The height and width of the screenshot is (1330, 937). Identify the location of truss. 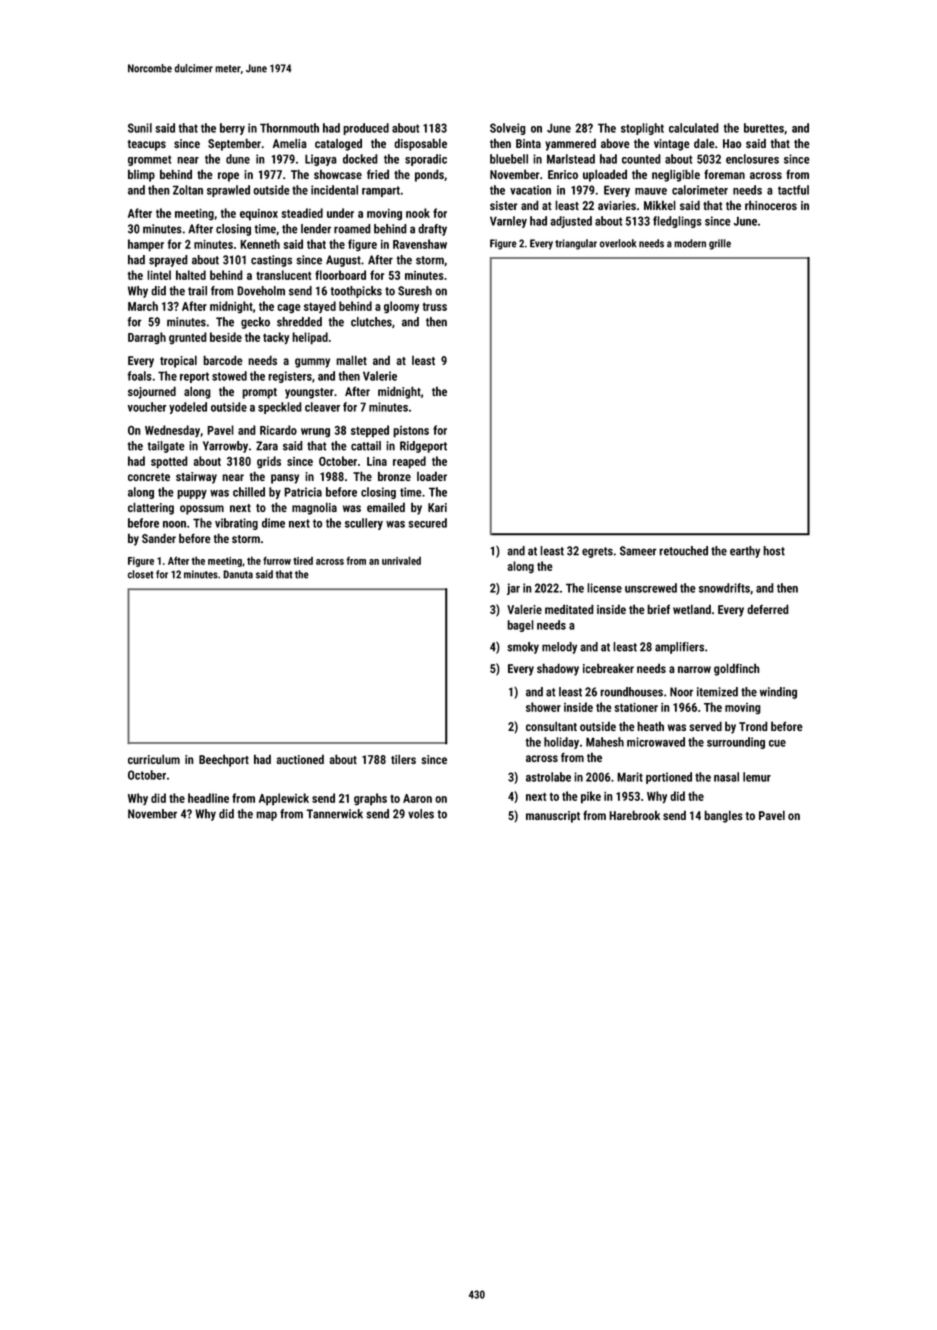
(435, 306).
